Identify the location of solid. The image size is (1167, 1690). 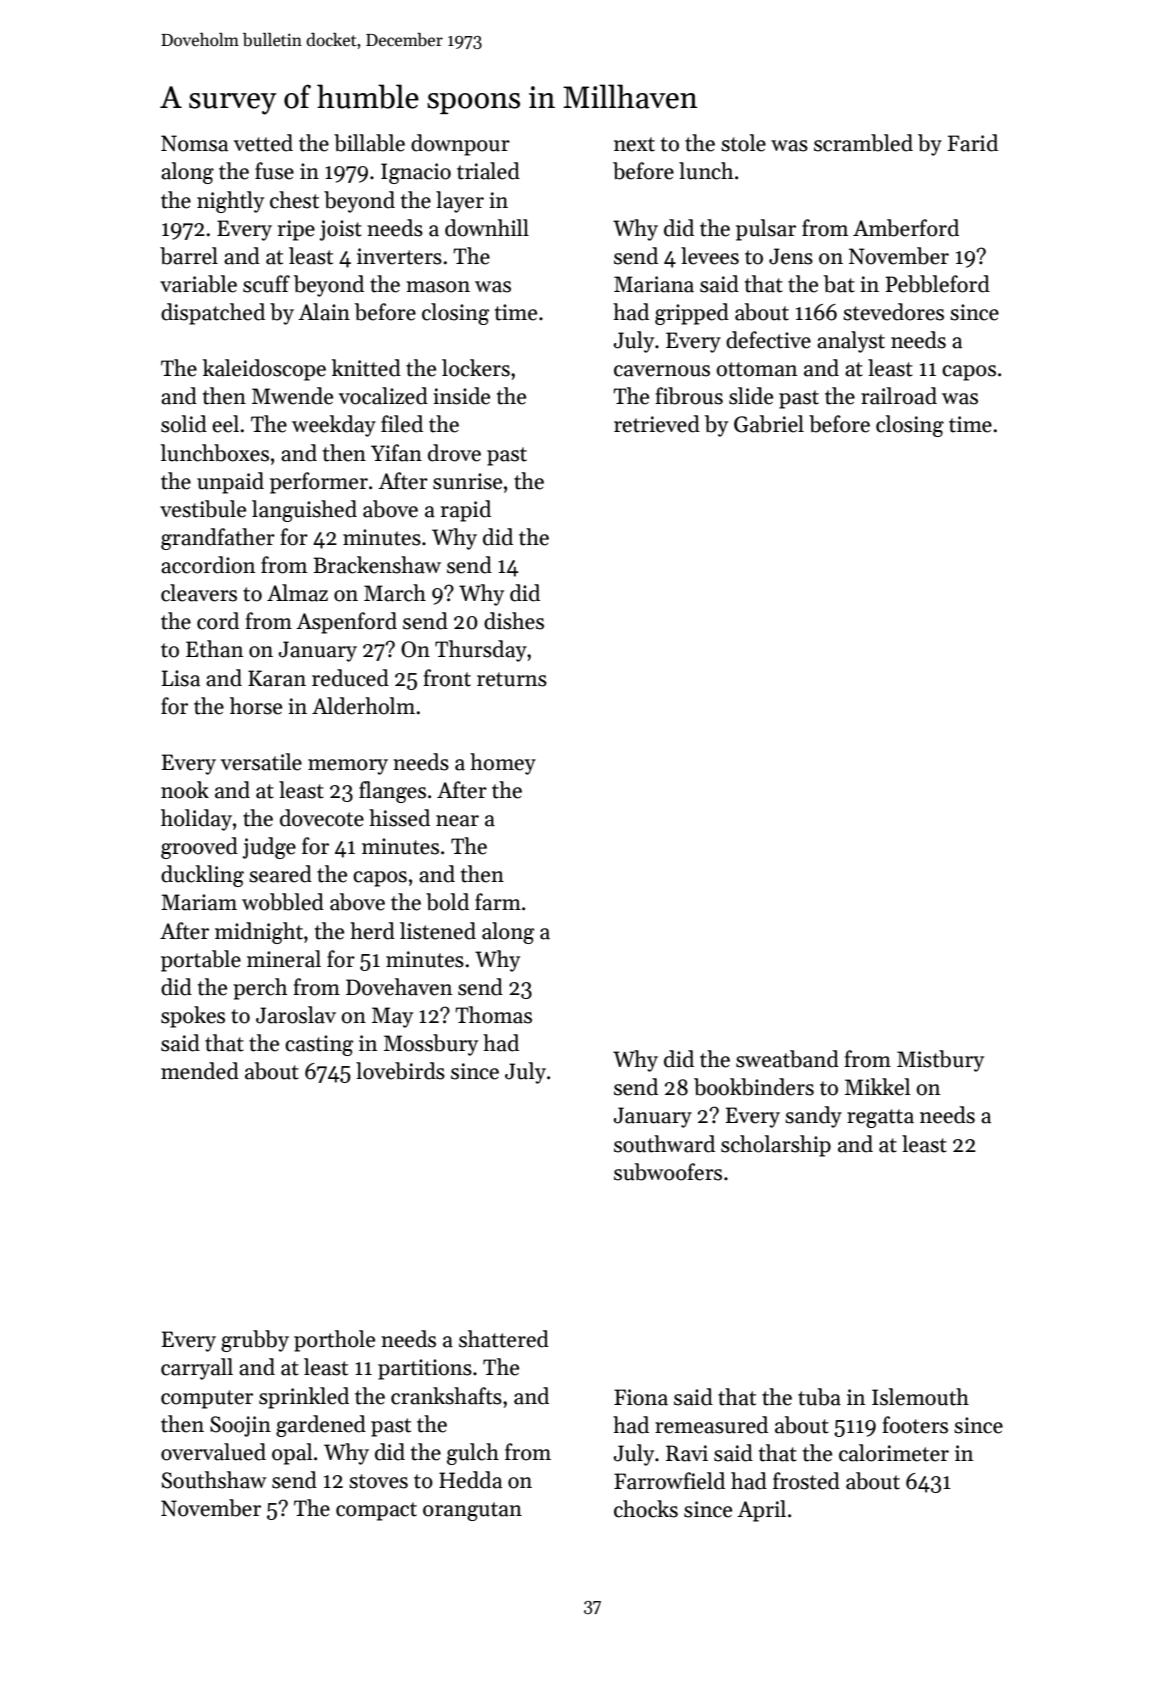
(184, 424).
